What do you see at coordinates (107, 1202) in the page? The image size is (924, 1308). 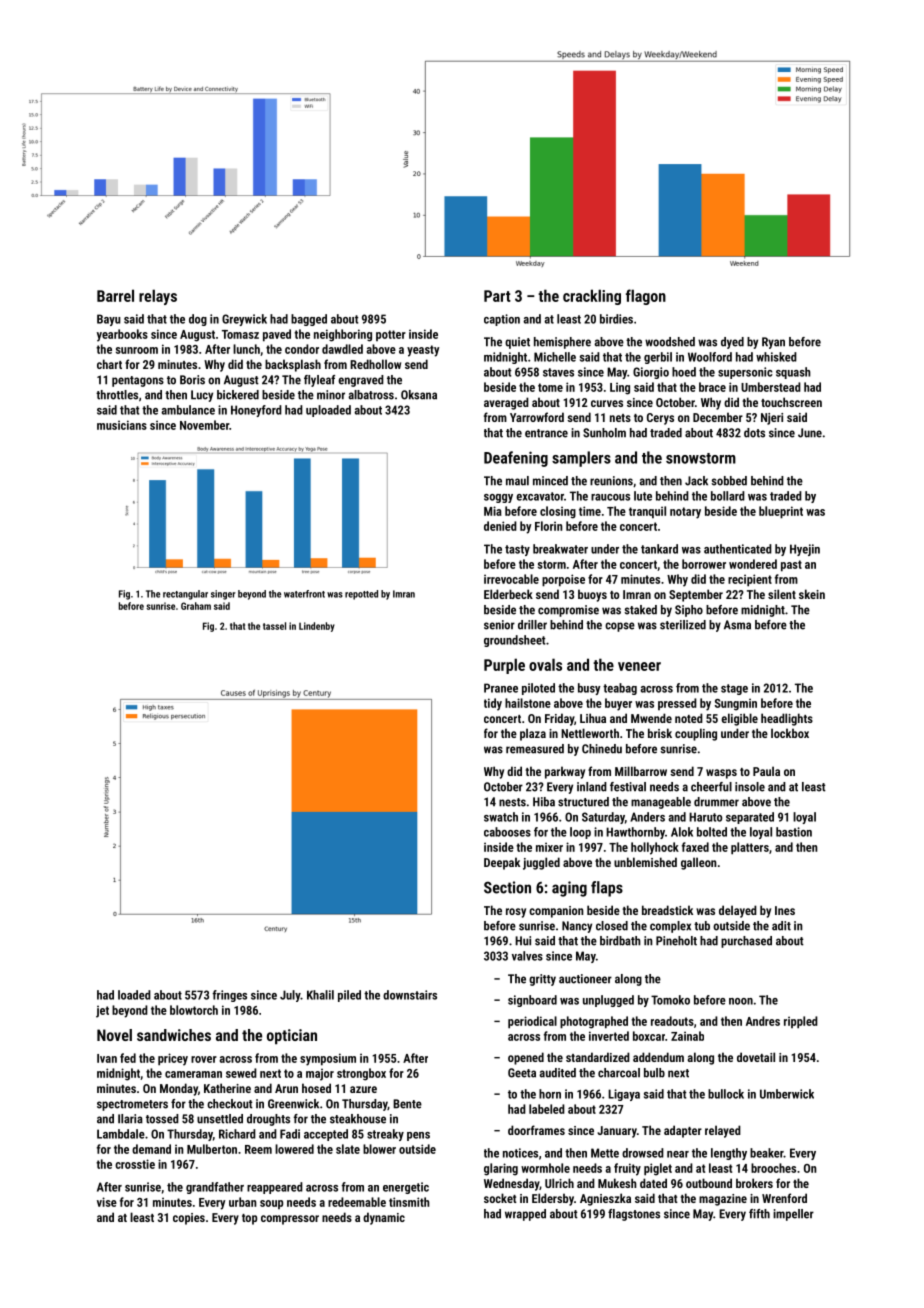 I see `vise` at bounding box center [107, 1202].
